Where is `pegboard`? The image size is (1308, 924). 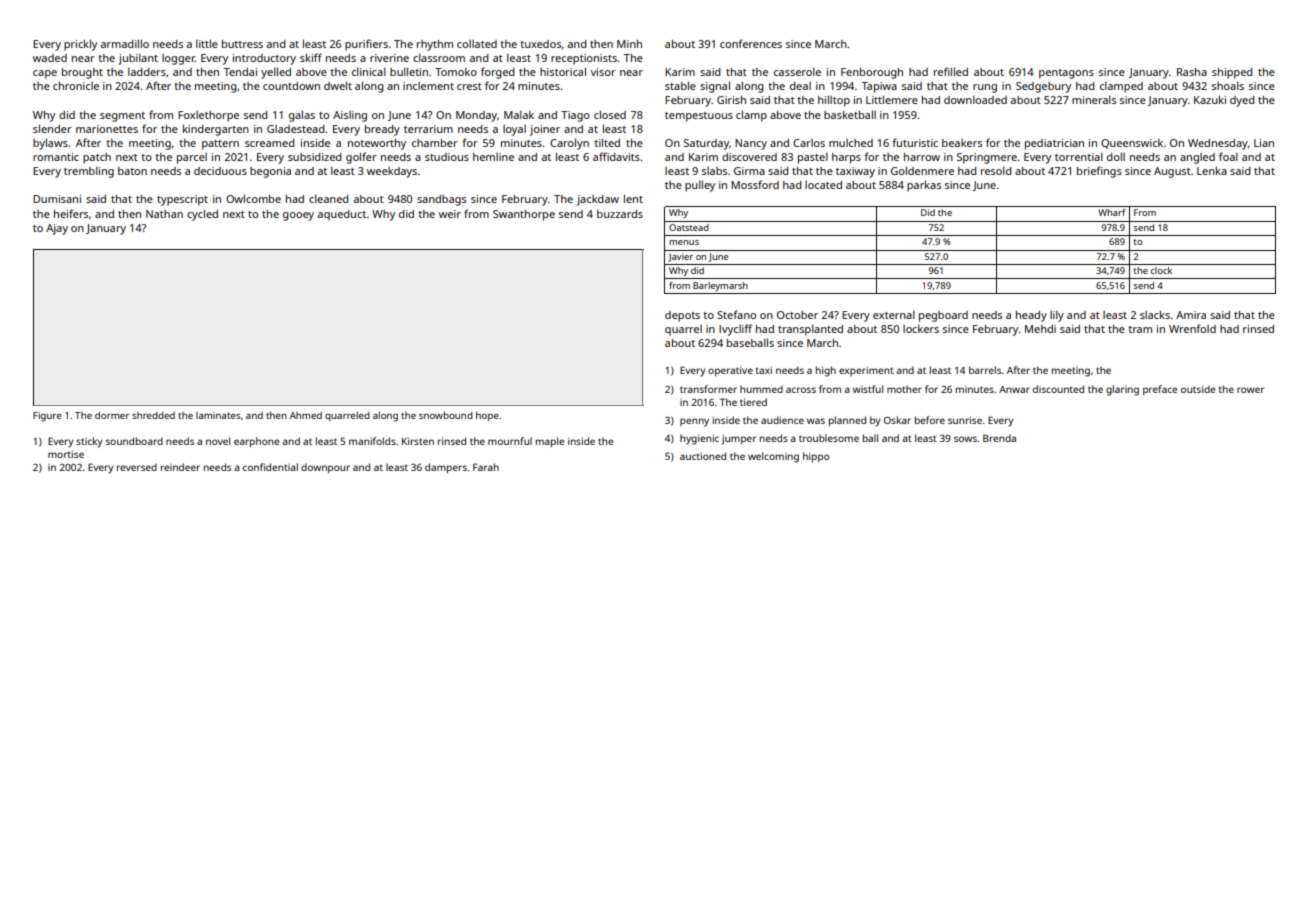 pegboard is located at coordinates (943, 316).
